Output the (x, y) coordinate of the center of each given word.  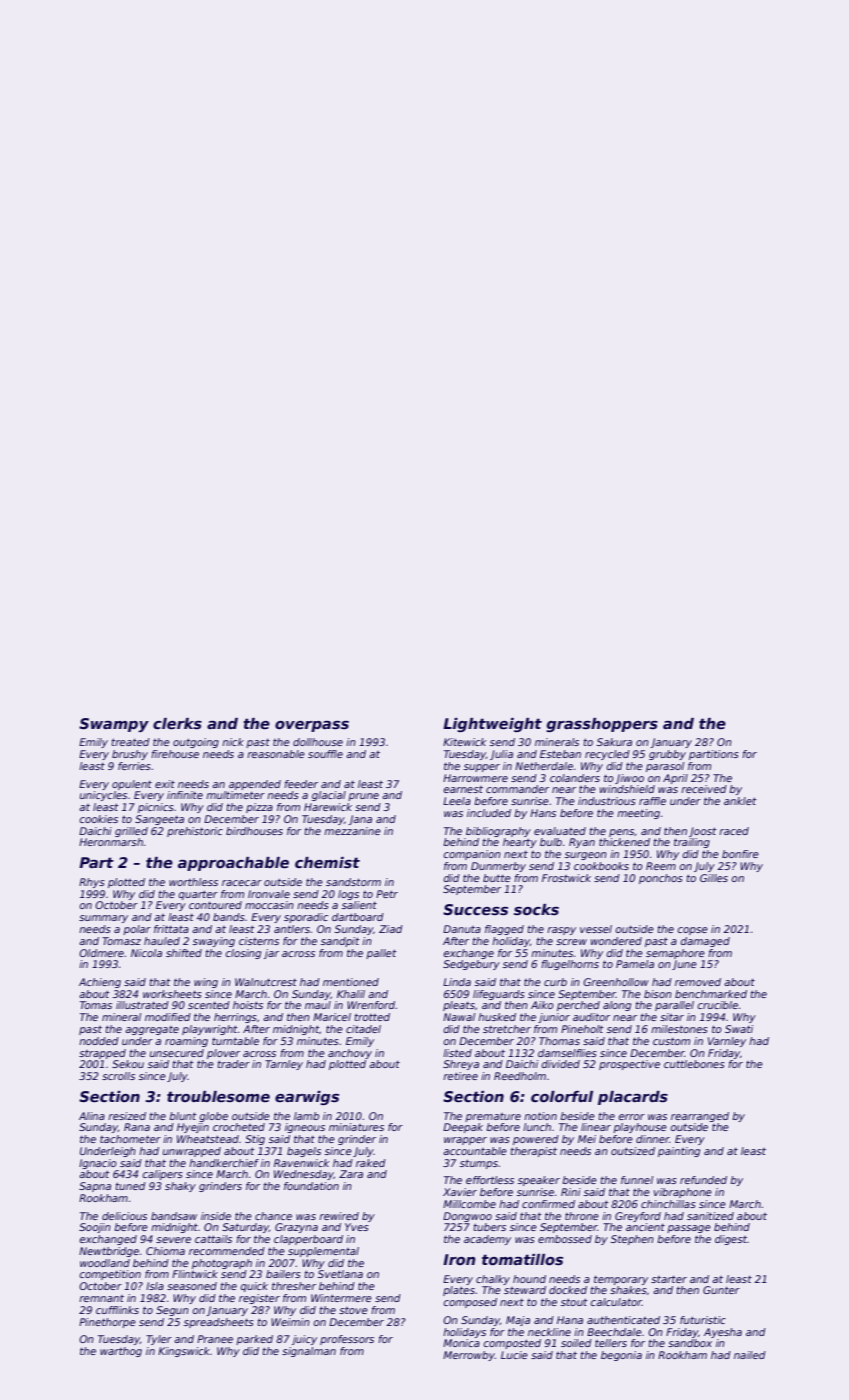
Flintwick (195, 1274)
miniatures (356, 1127)
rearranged (700, 1117)
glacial (329, 796)
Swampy (114, 725)
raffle (652, 801)
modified (168, 1017)
